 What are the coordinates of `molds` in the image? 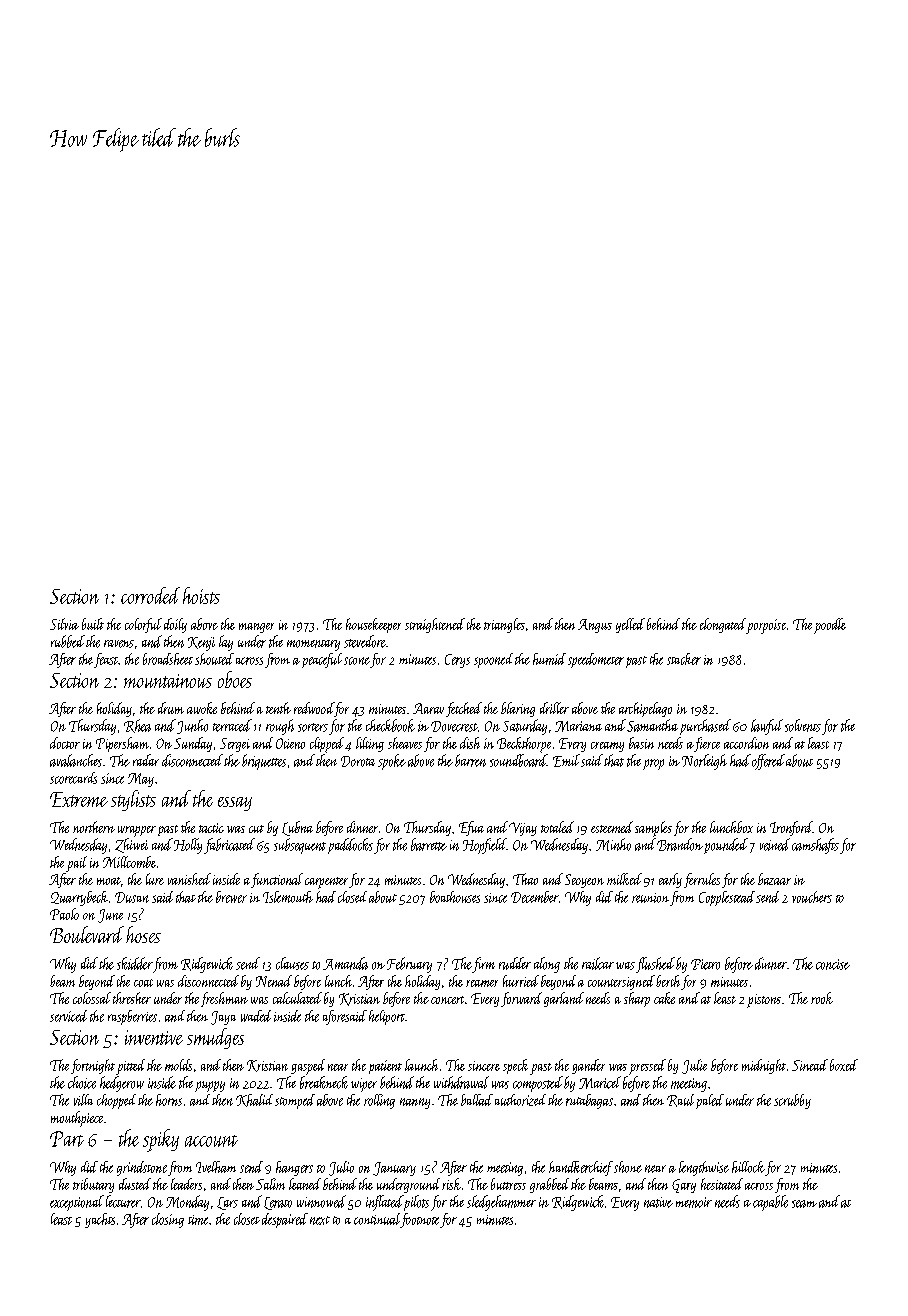 It's located at (178, 1065).
